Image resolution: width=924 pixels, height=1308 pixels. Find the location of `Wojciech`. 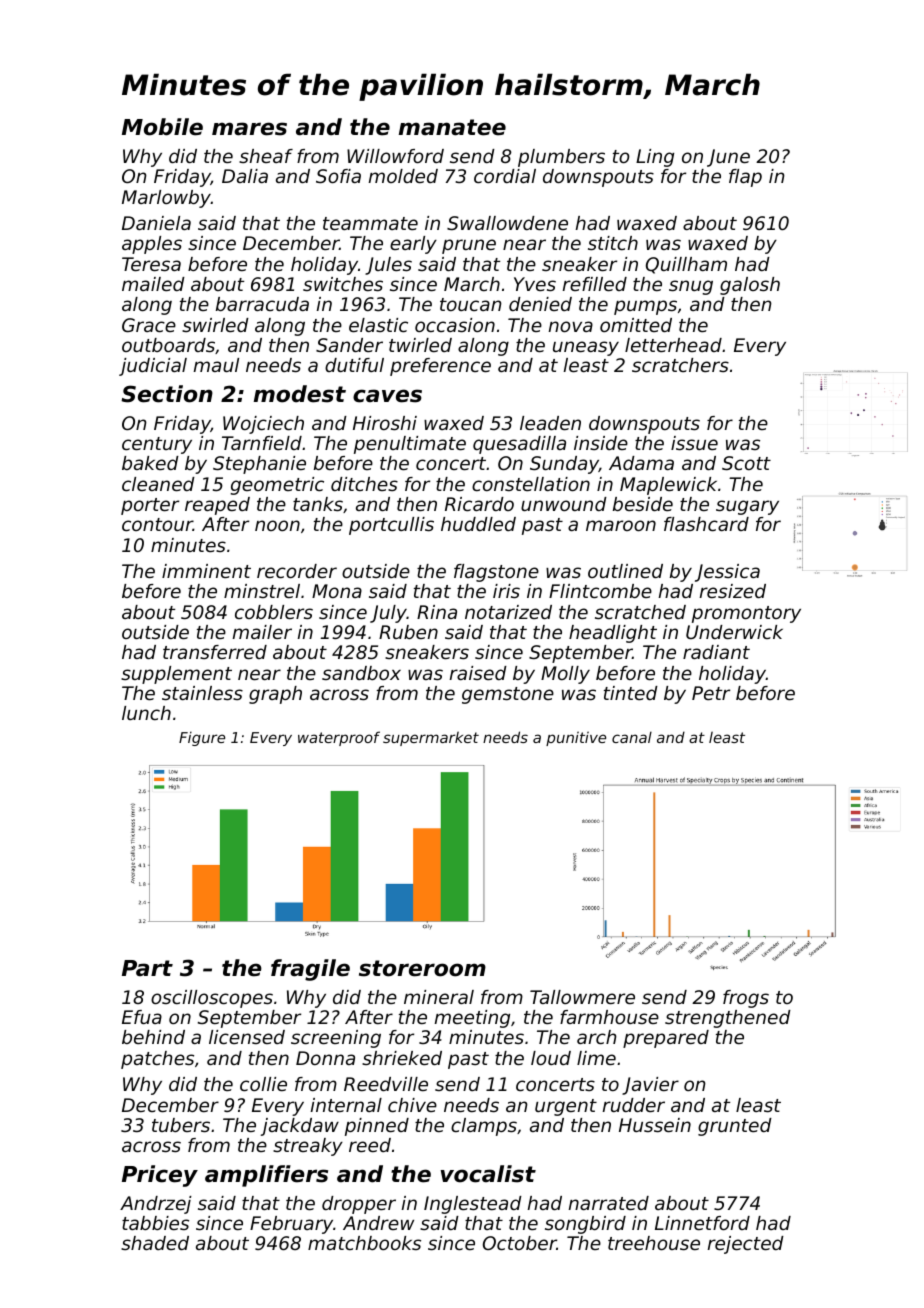

Wojciech is located at coordinates (263, 425).
